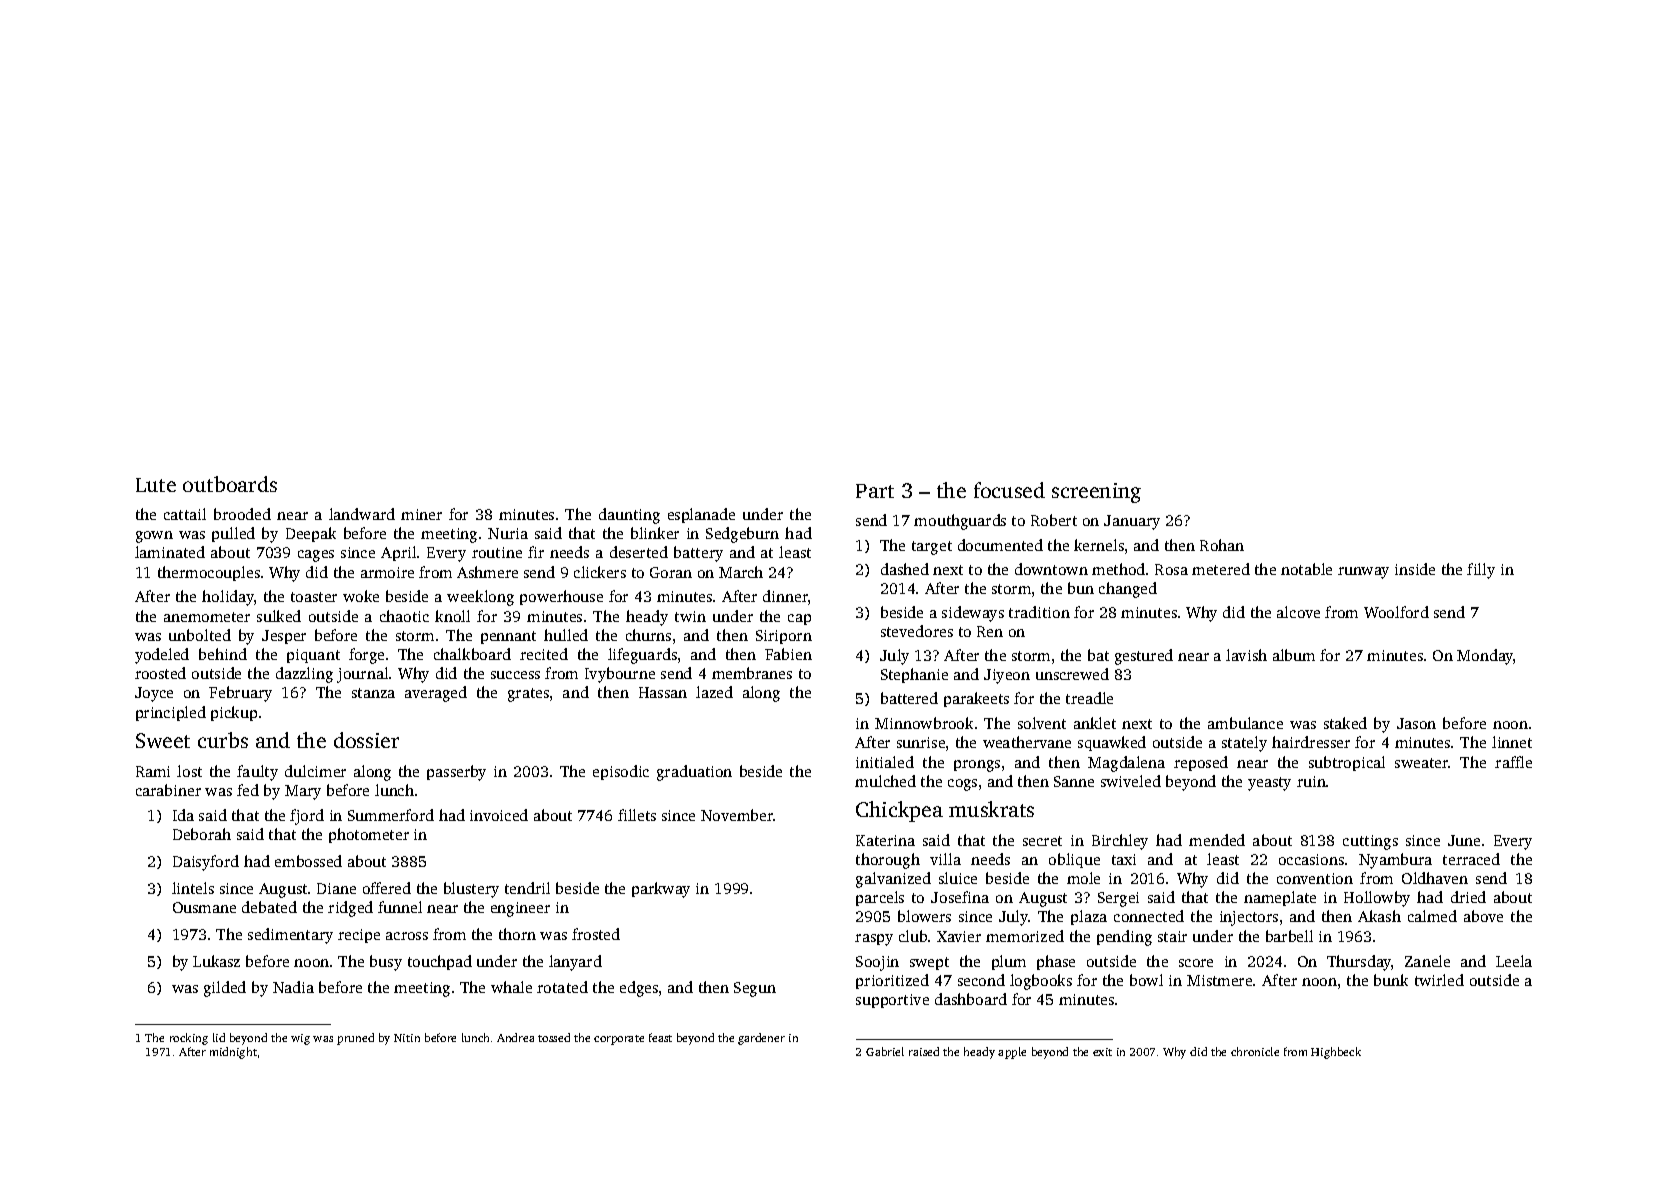 The height and width of the page is (1180, 1668). I want to click on secret, so click(1042, 841).
